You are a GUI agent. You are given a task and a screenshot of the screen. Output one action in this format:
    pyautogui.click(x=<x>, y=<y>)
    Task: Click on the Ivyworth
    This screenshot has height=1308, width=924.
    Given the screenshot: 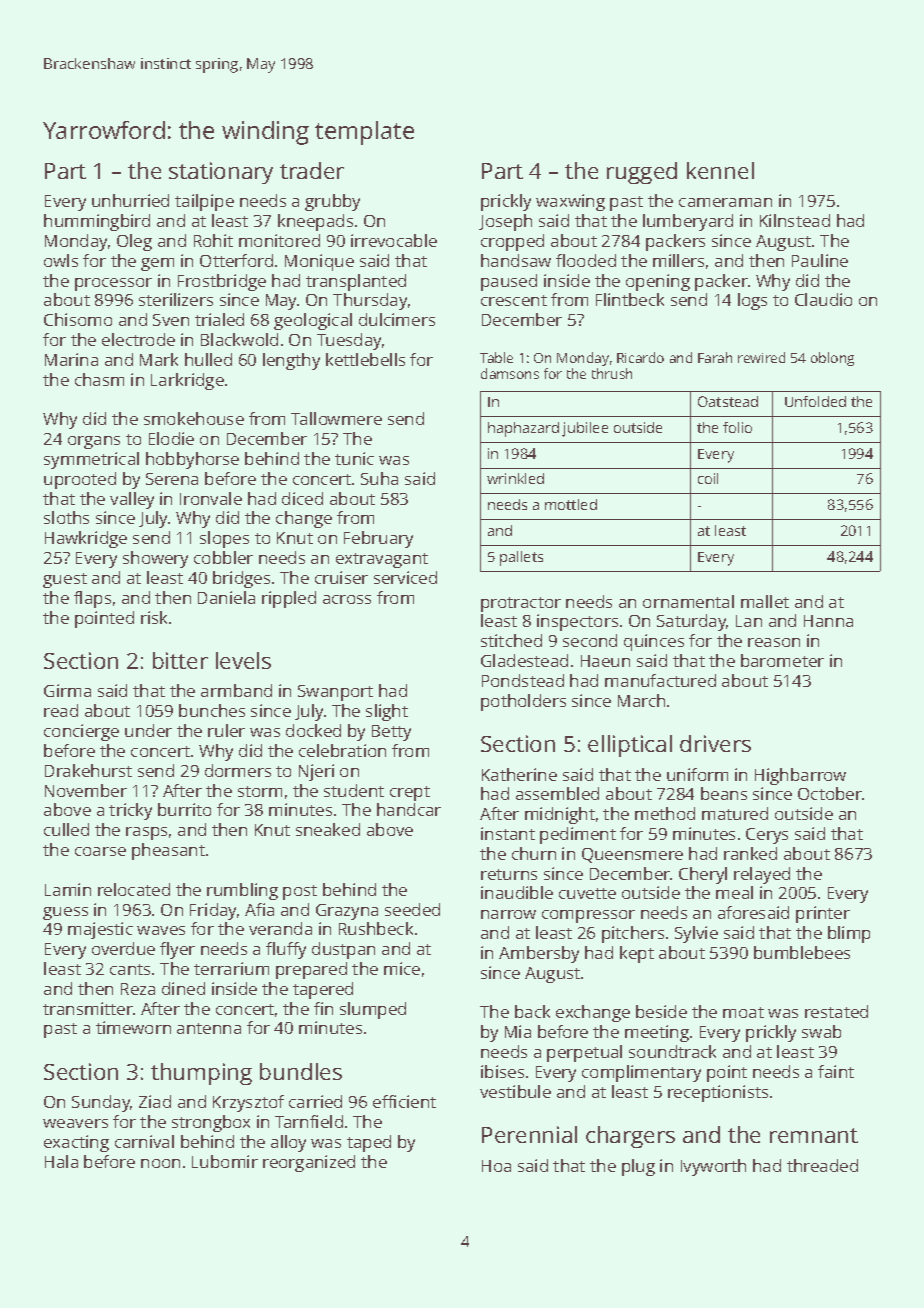 What is the action you would take?
    pyautogui.click(x=713, y=1167)
